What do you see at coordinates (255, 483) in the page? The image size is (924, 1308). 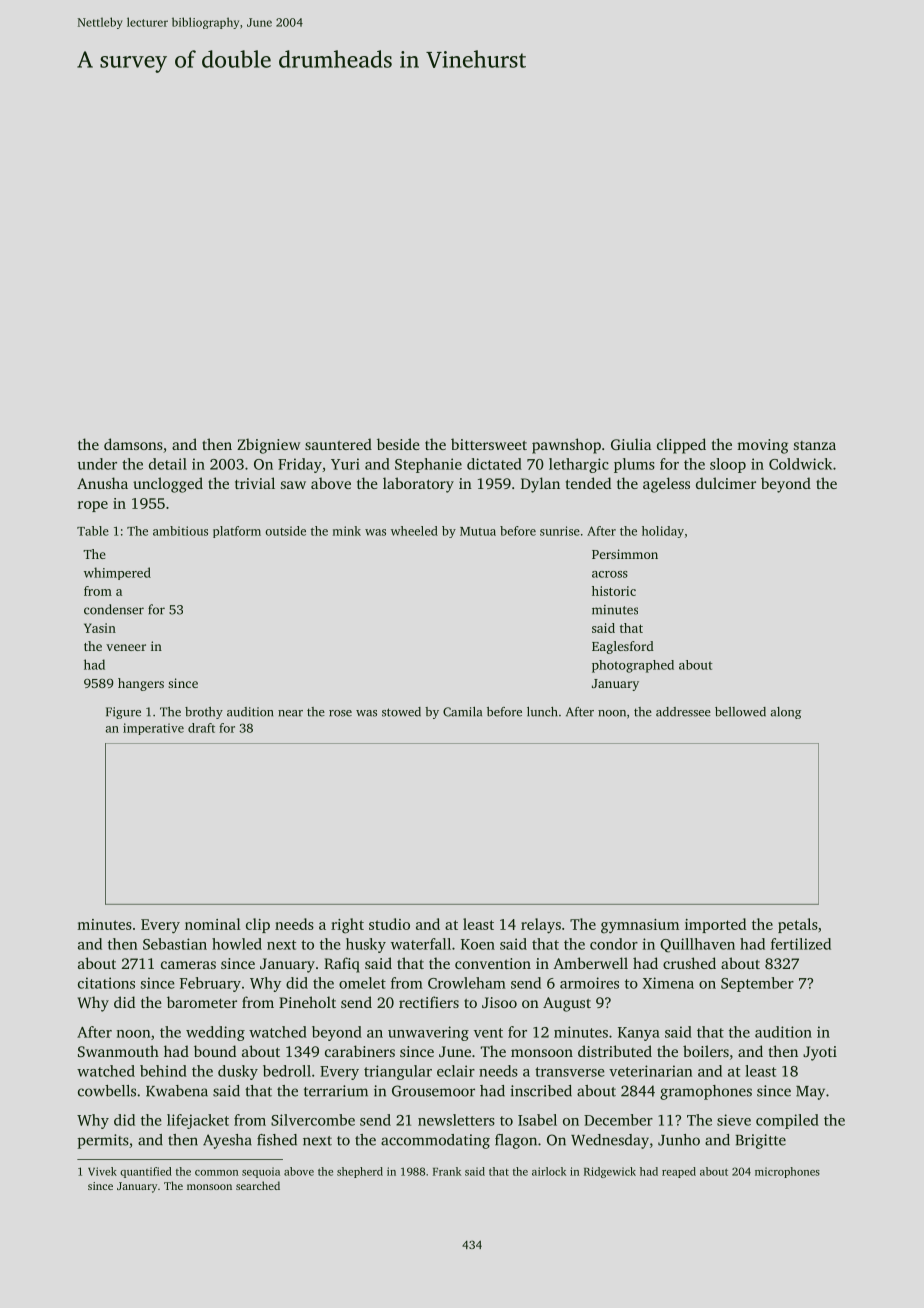 I see `trivial` at bounding box center [255, 483].
